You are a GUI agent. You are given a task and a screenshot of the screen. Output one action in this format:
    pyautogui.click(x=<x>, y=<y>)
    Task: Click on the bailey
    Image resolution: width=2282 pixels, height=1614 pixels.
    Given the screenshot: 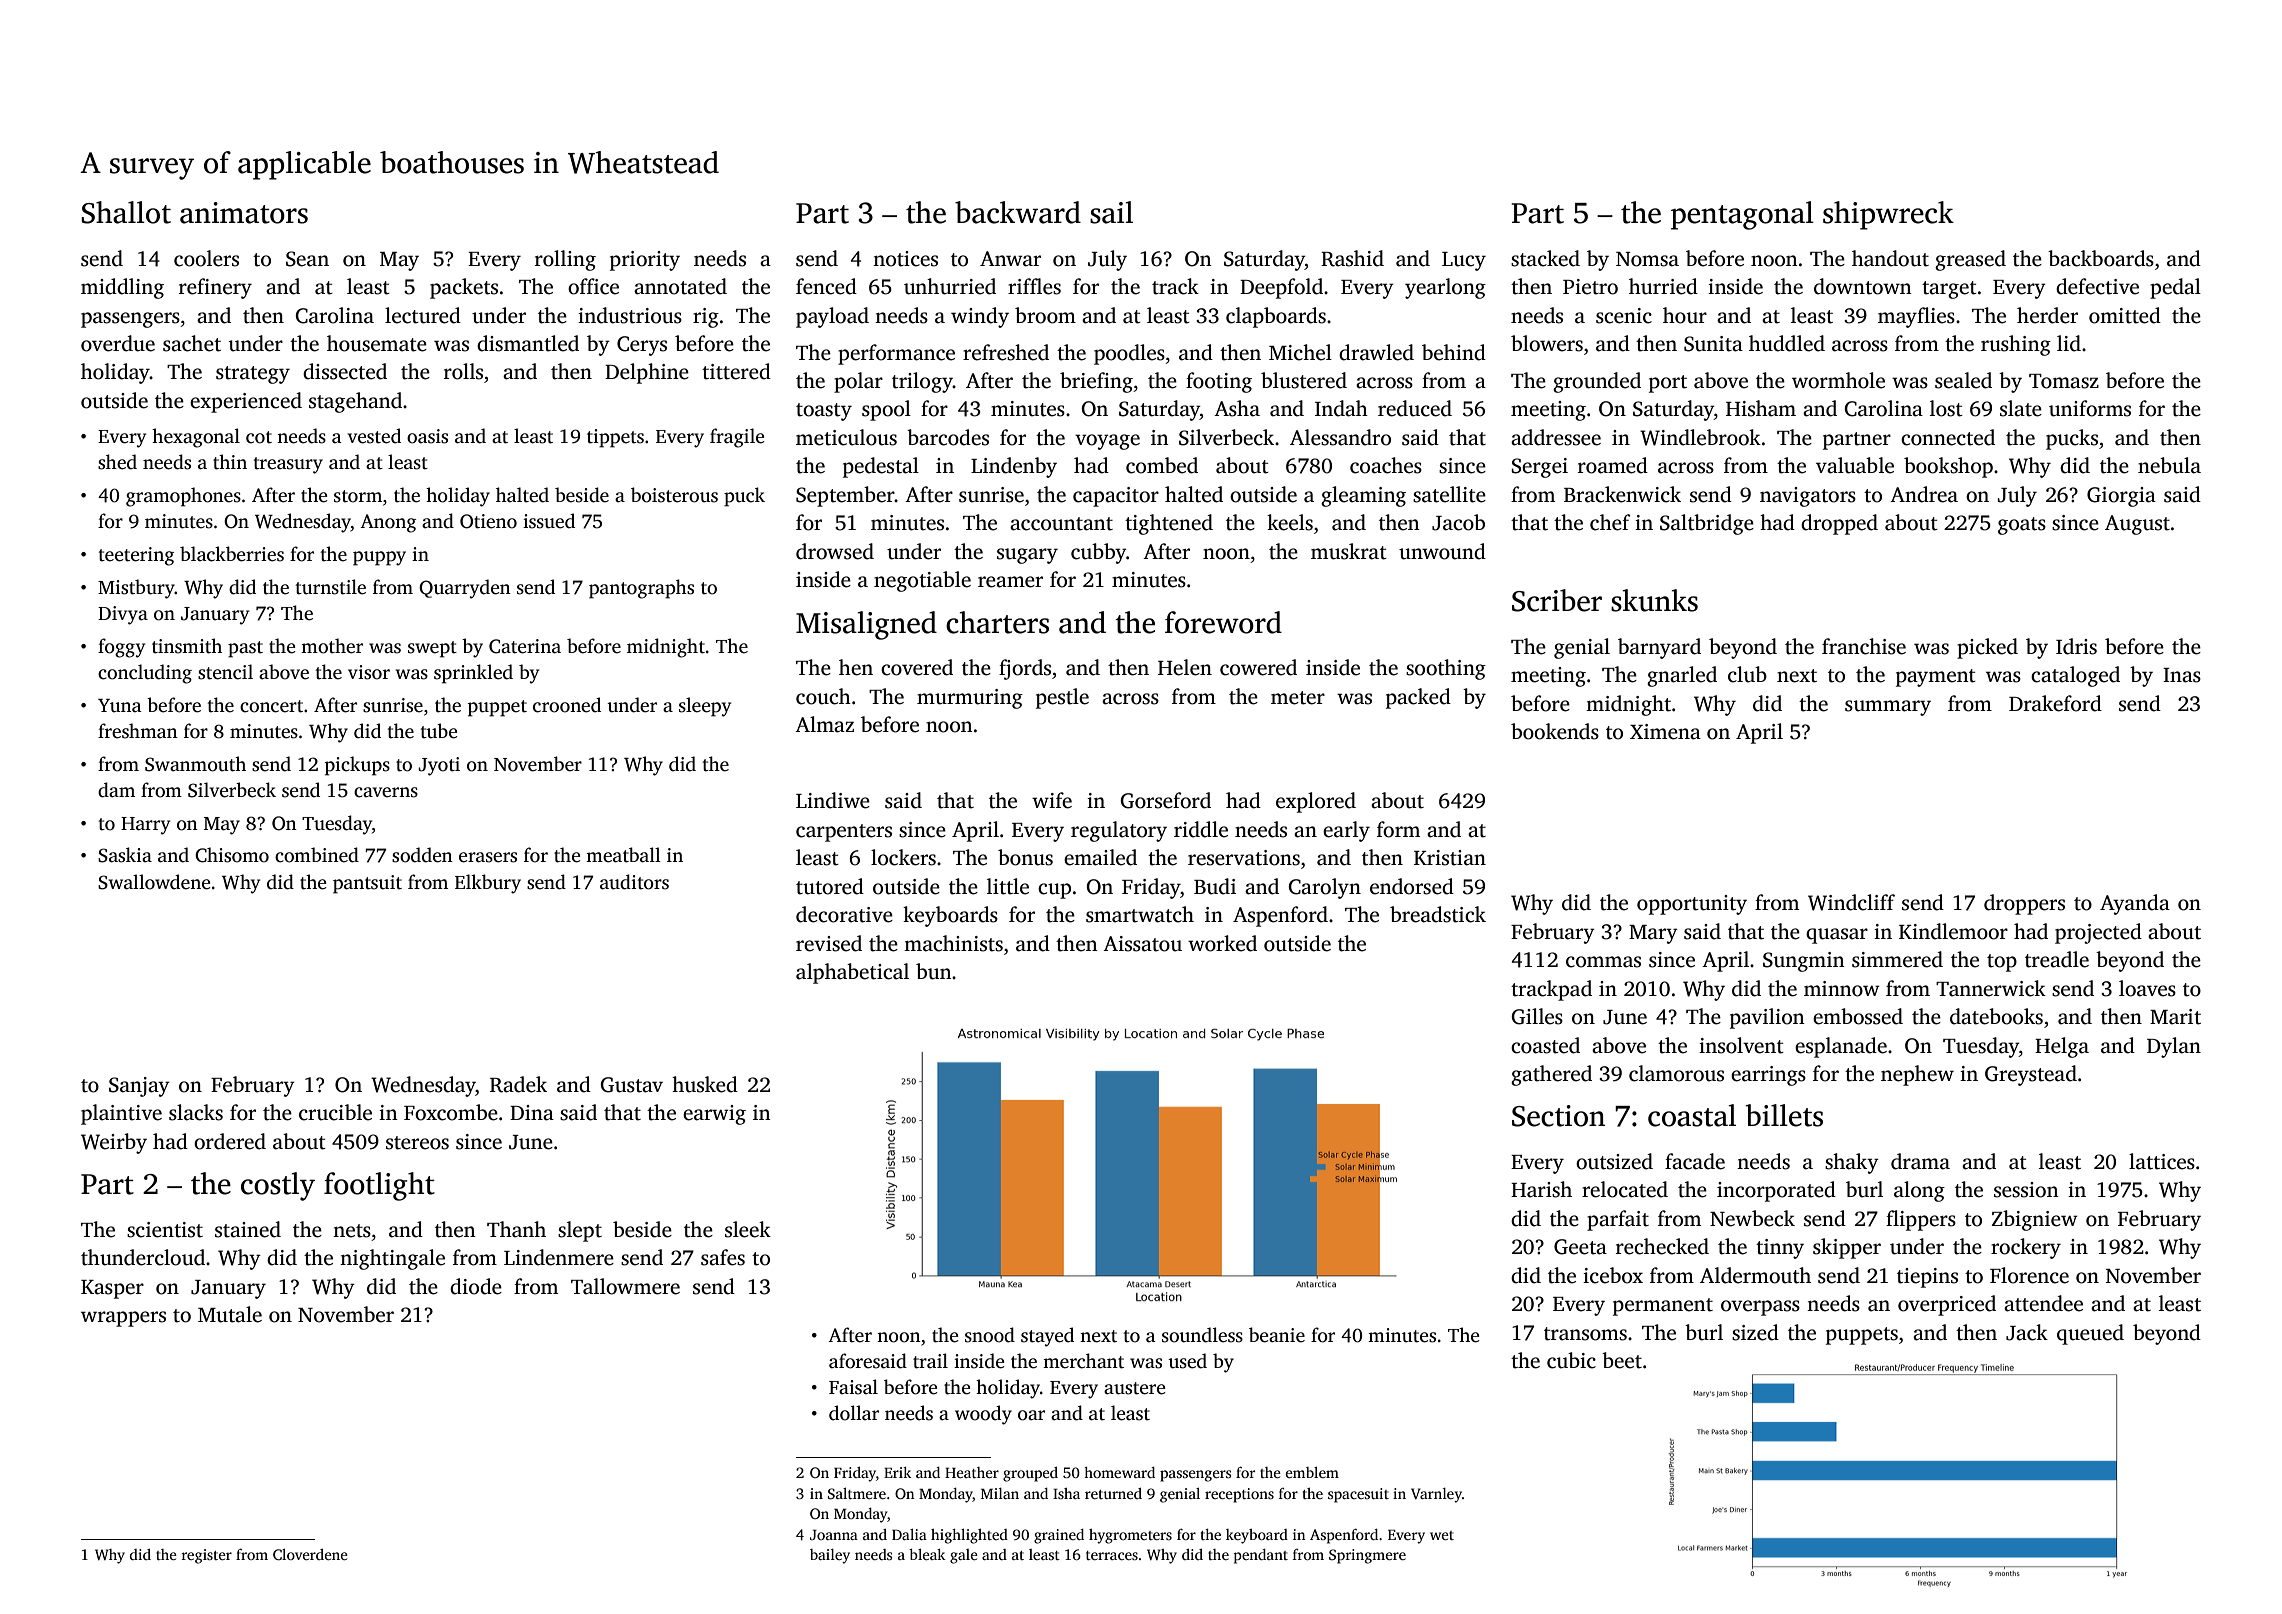 What is the action you would take?
    pyautogui.click(x=830, y=1556)
